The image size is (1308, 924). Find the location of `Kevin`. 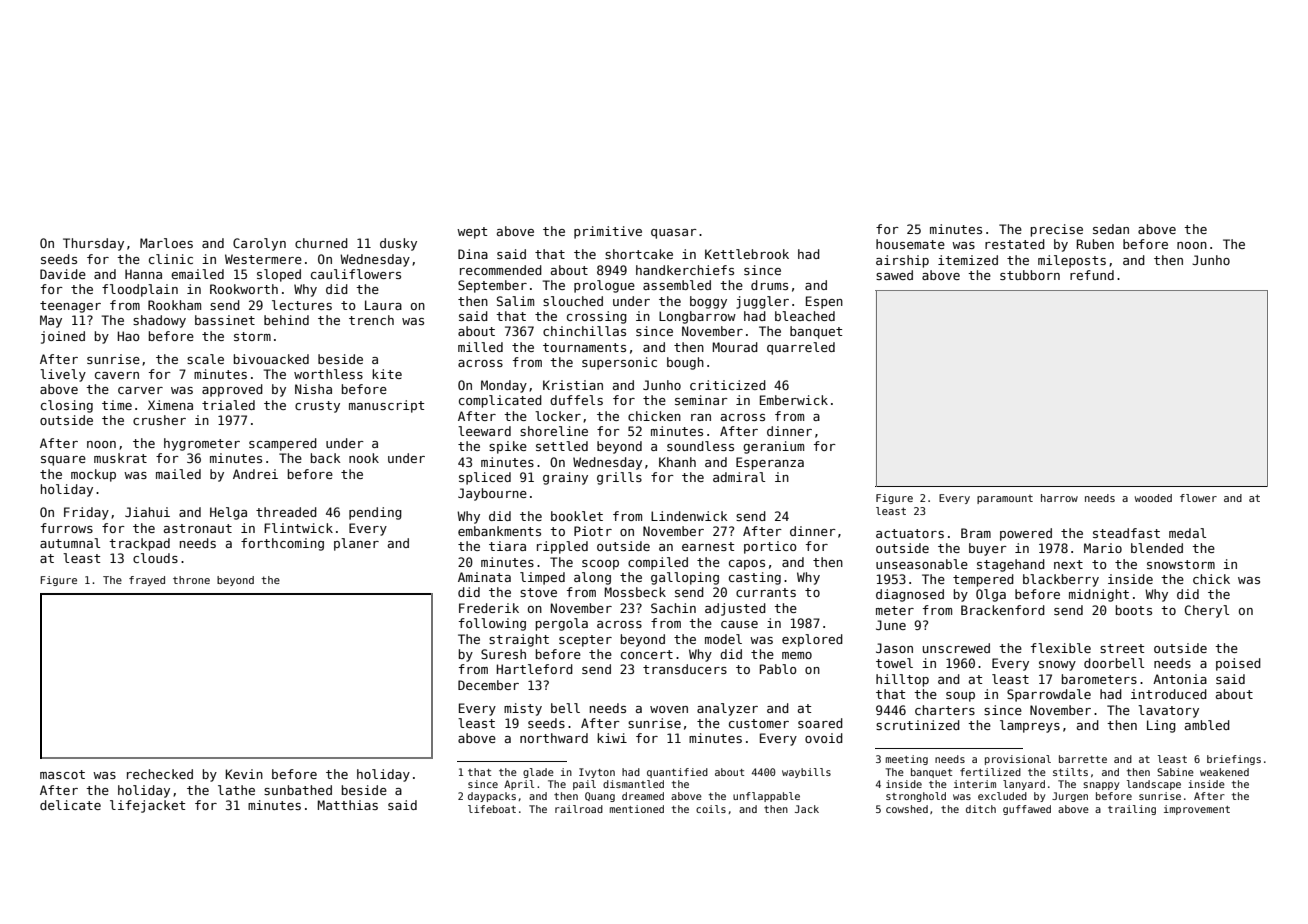

Kevin is located at coordinates (244, 774).
